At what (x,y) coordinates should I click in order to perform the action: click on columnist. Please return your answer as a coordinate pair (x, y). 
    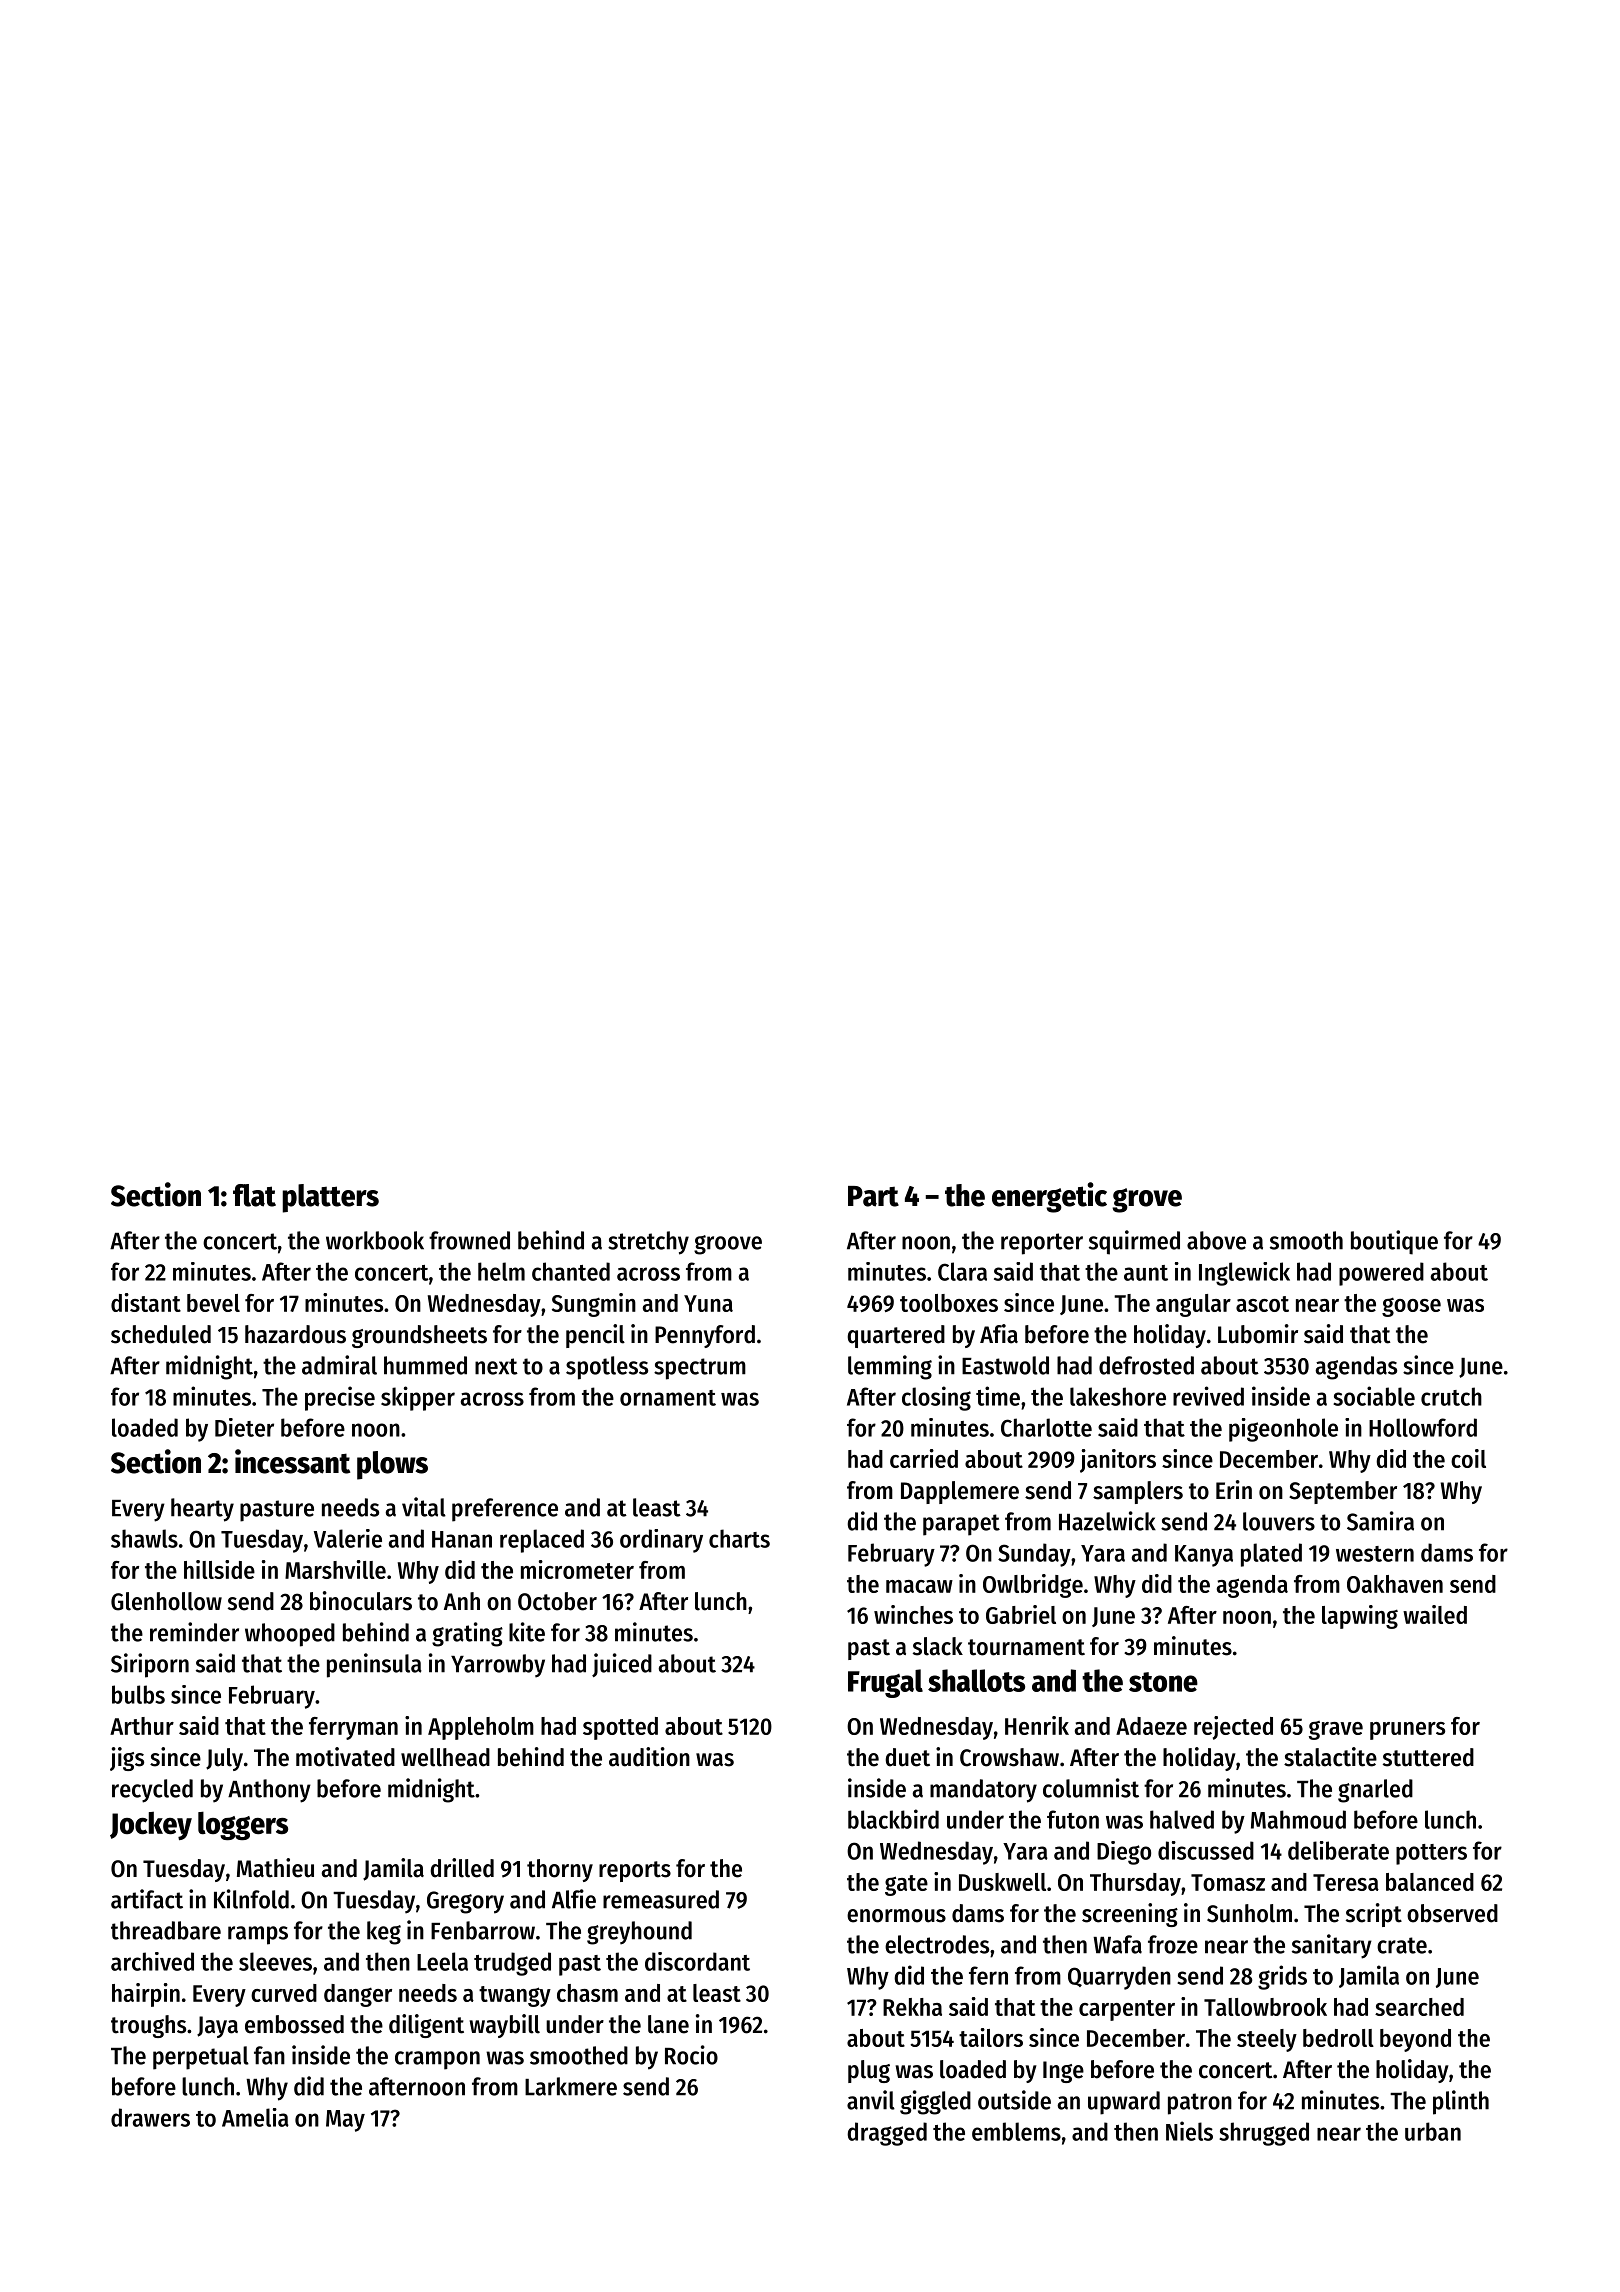
    Looking at the image, I should click on (1091, 1788).
